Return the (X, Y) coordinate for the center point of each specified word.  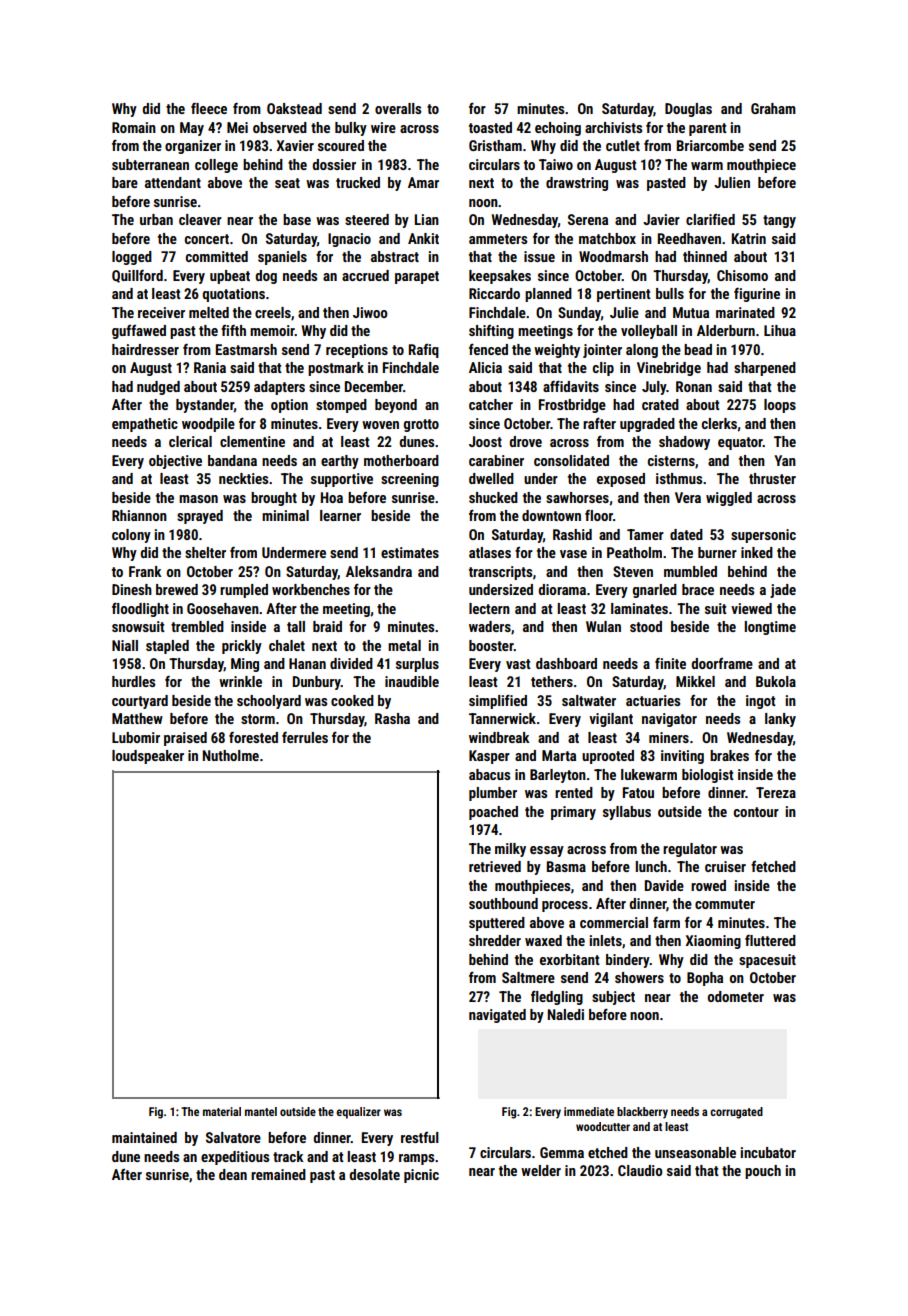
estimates (410, 552)
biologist (708, 776)
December (374, 386)
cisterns (671, 460)
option (289, 406)
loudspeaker (148, 757)
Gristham (495, 145)
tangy (779, 221)
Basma (566, 866)
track (288, 1156)
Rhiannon (139, 515)
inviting (682, 757)
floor (599, 515)
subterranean (150, 164)
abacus (489, 774)
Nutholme (231, 755)
